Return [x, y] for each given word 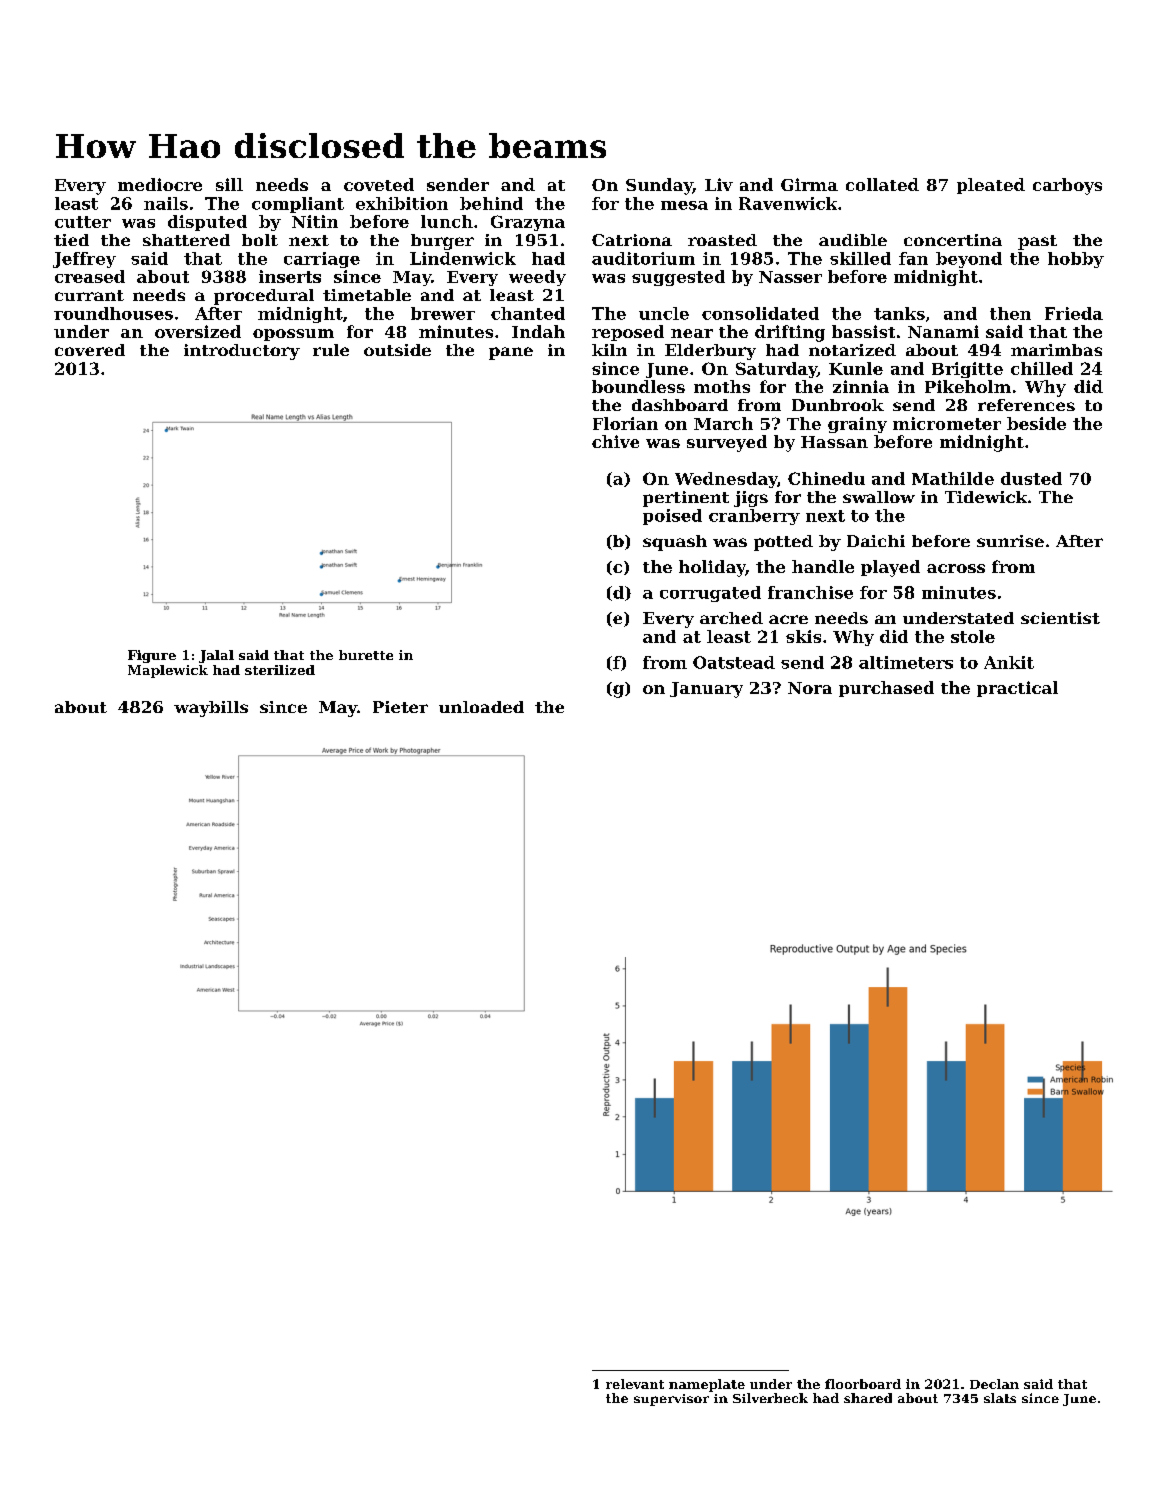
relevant [635, 1384]
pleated [991, 186]
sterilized [280, 670]
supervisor [671, 1400]
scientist [1060, 618]
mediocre [160, 184]
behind [491, 203]
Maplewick [168, 671]
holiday [712, 568]
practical [1017, 689]
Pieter [400, 707]
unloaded [481, 707]
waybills [211, 709]
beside [1036, 423]
